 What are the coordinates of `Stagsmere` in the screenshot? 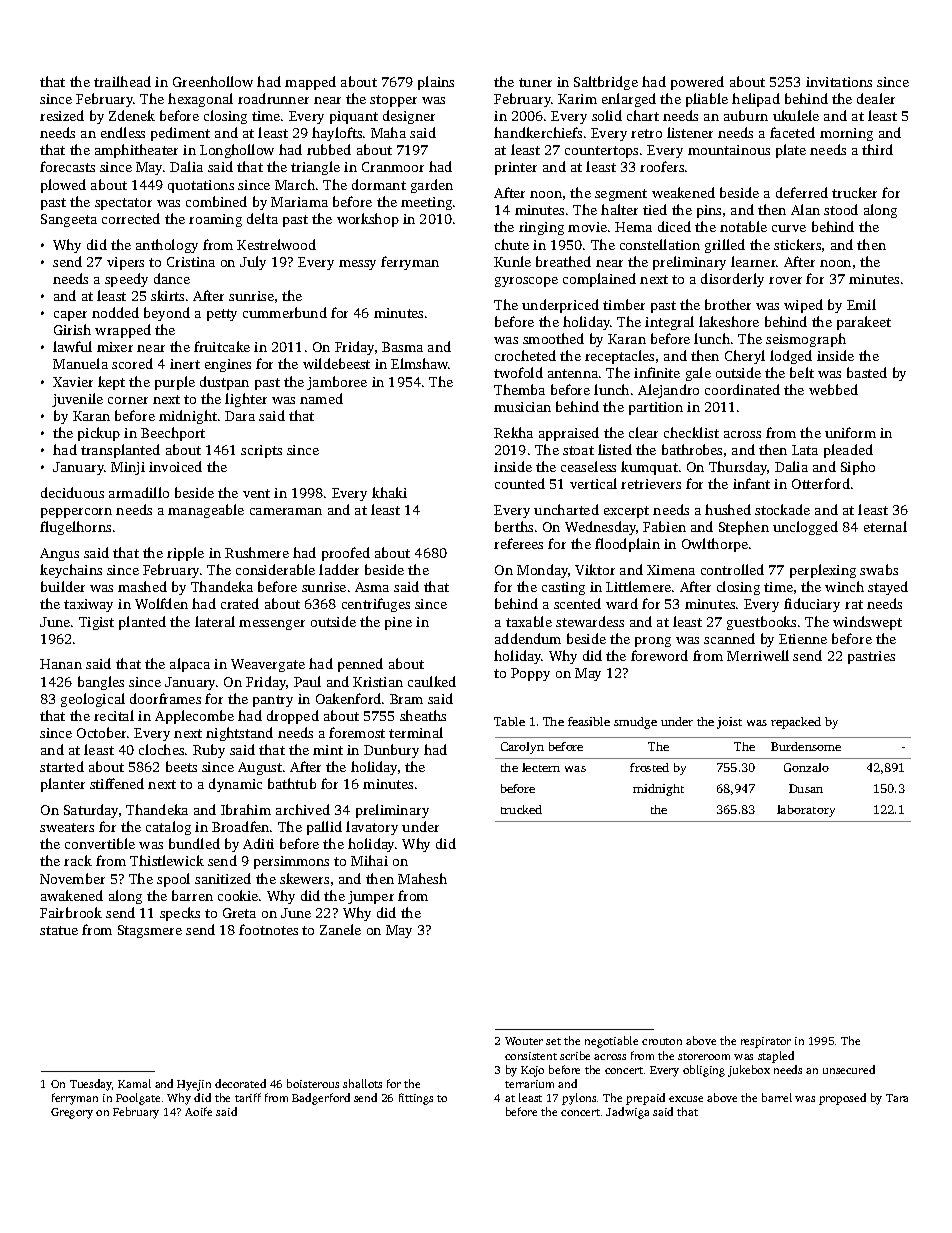 It's located at (150, 931).
